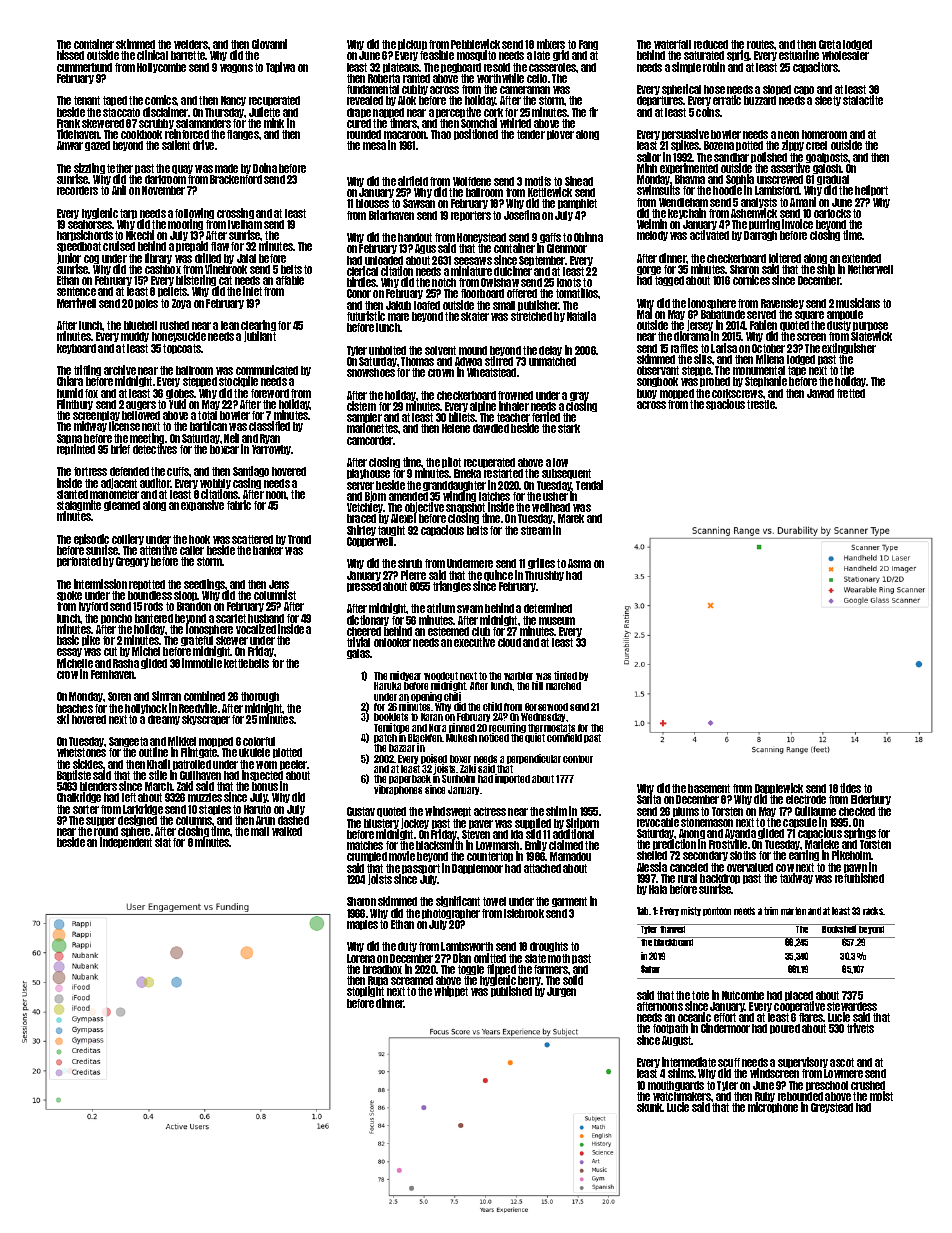  What do you see at coordinates (365, 992) in the screenshot?
I see `stoplight` at bounding box center [365, 992].
